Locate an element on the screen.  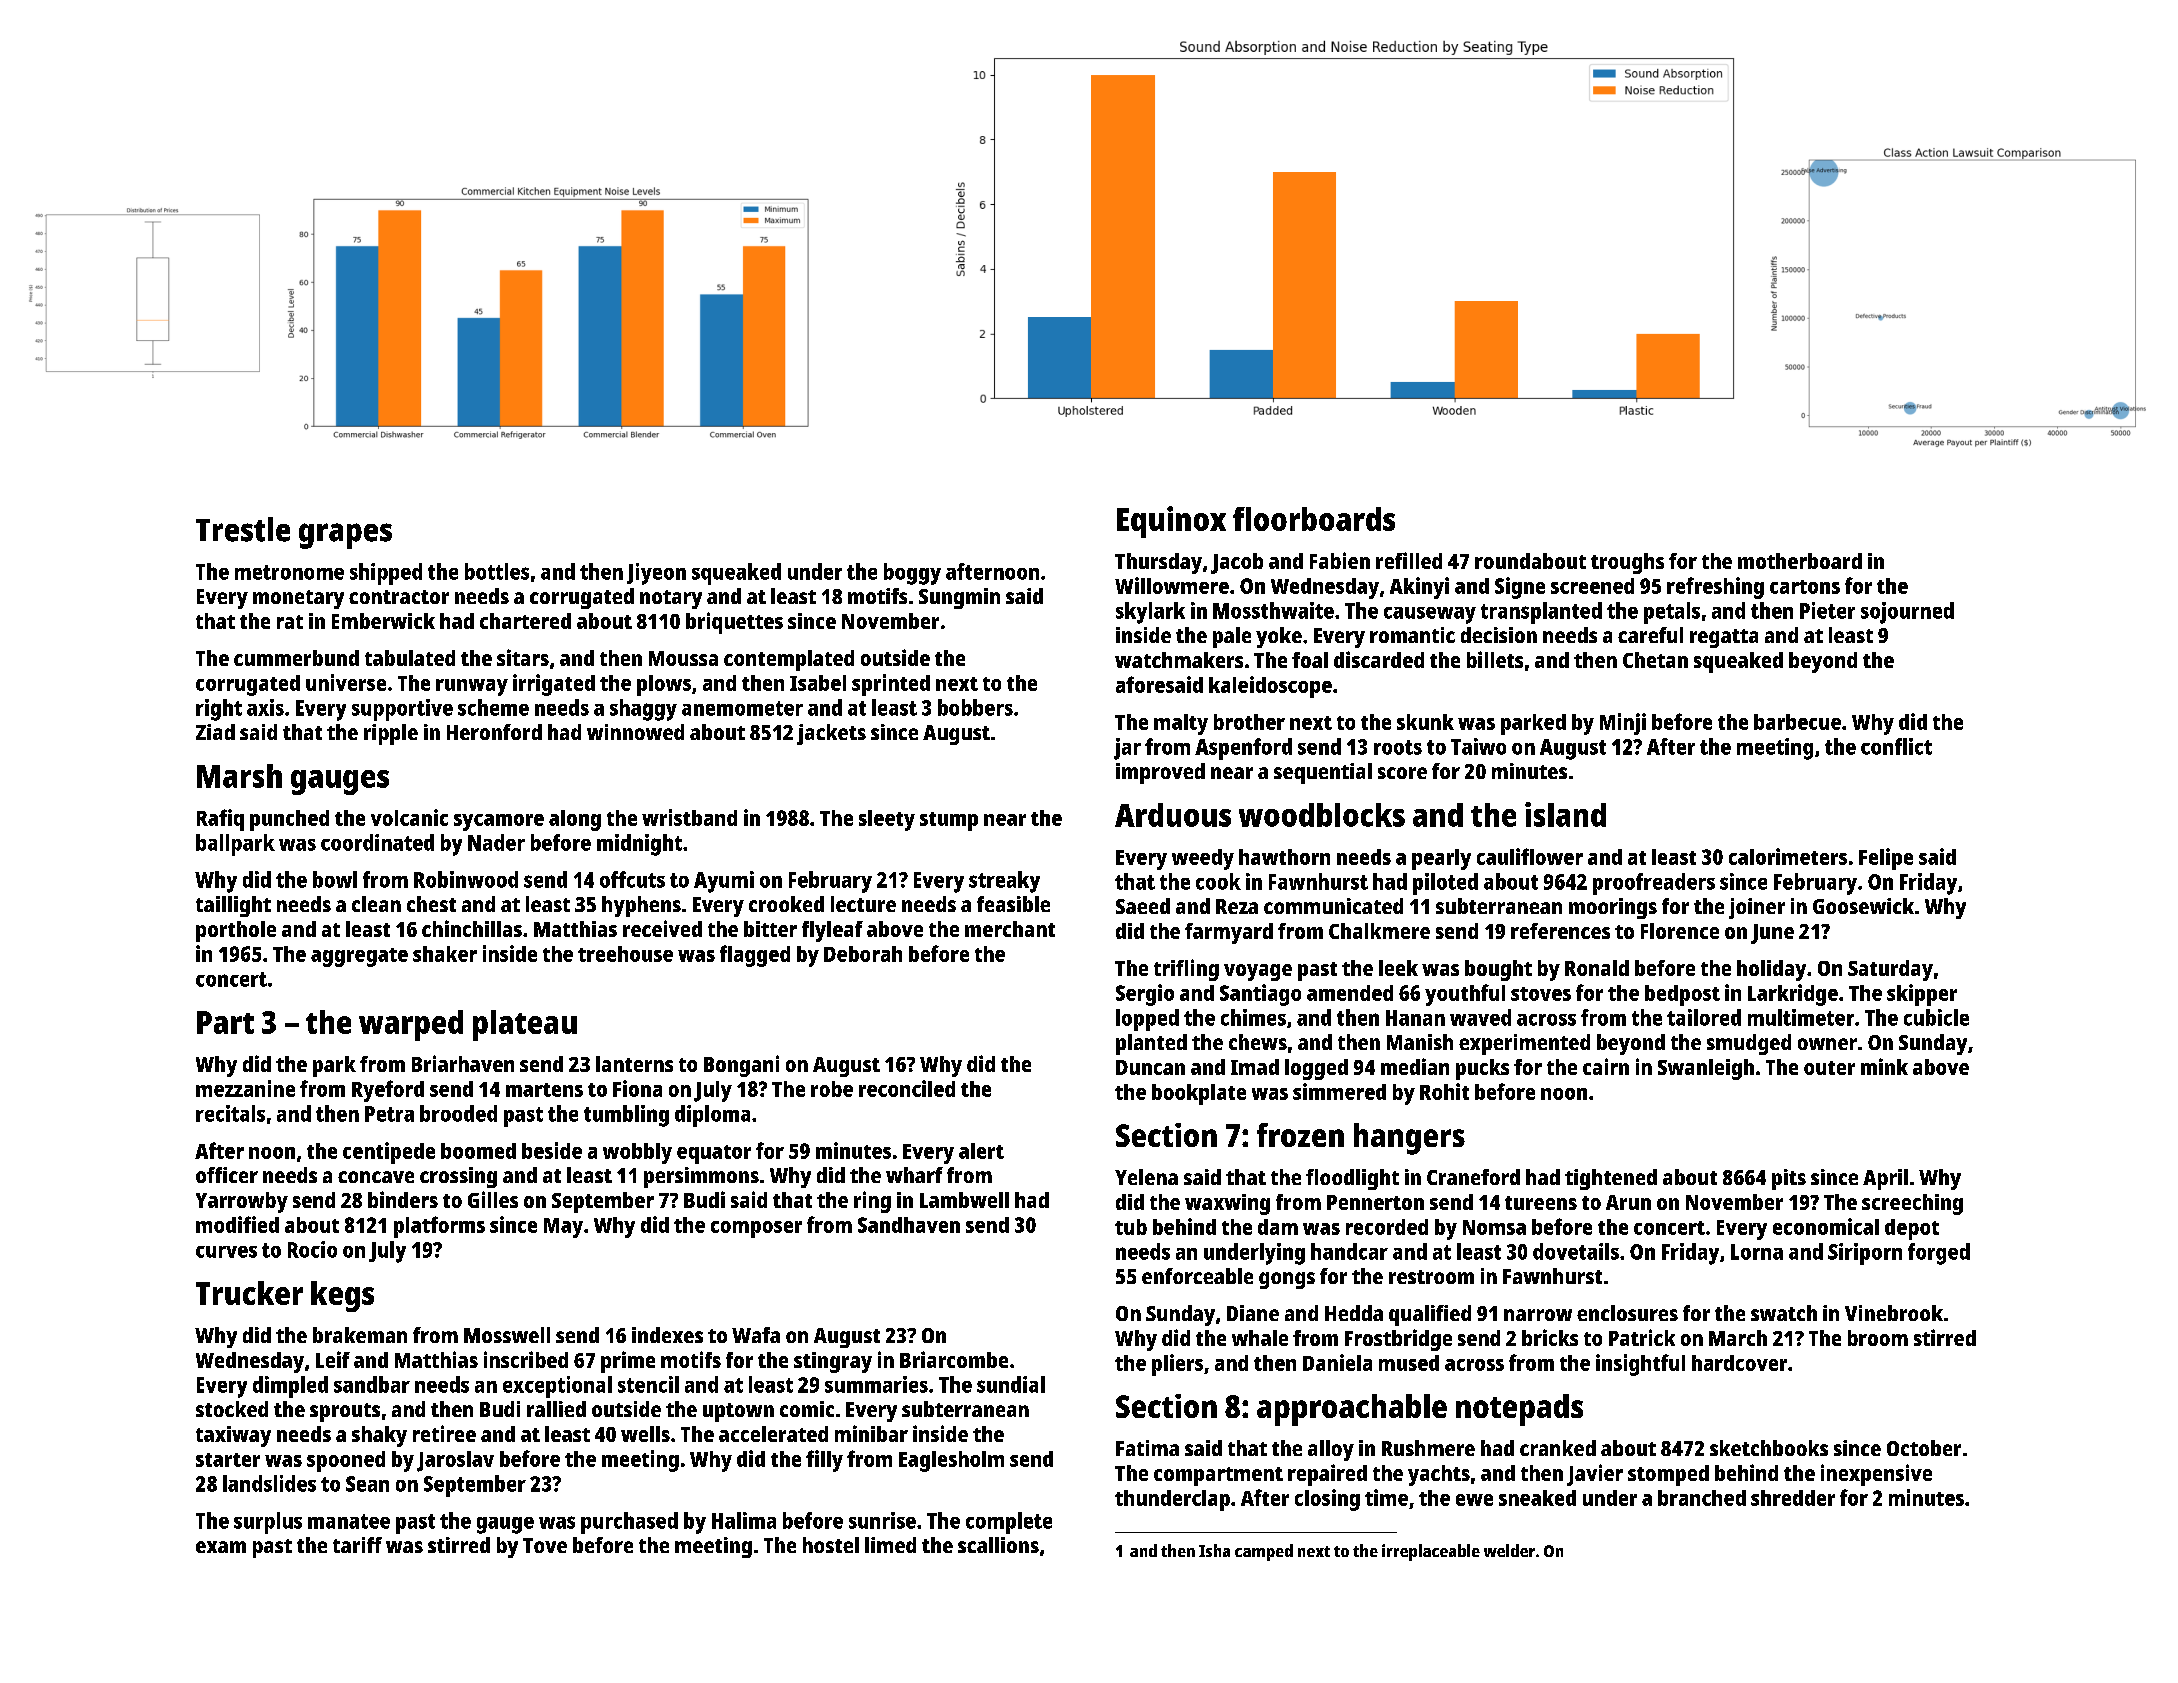
grapes is located at coordinates (345, 536).
